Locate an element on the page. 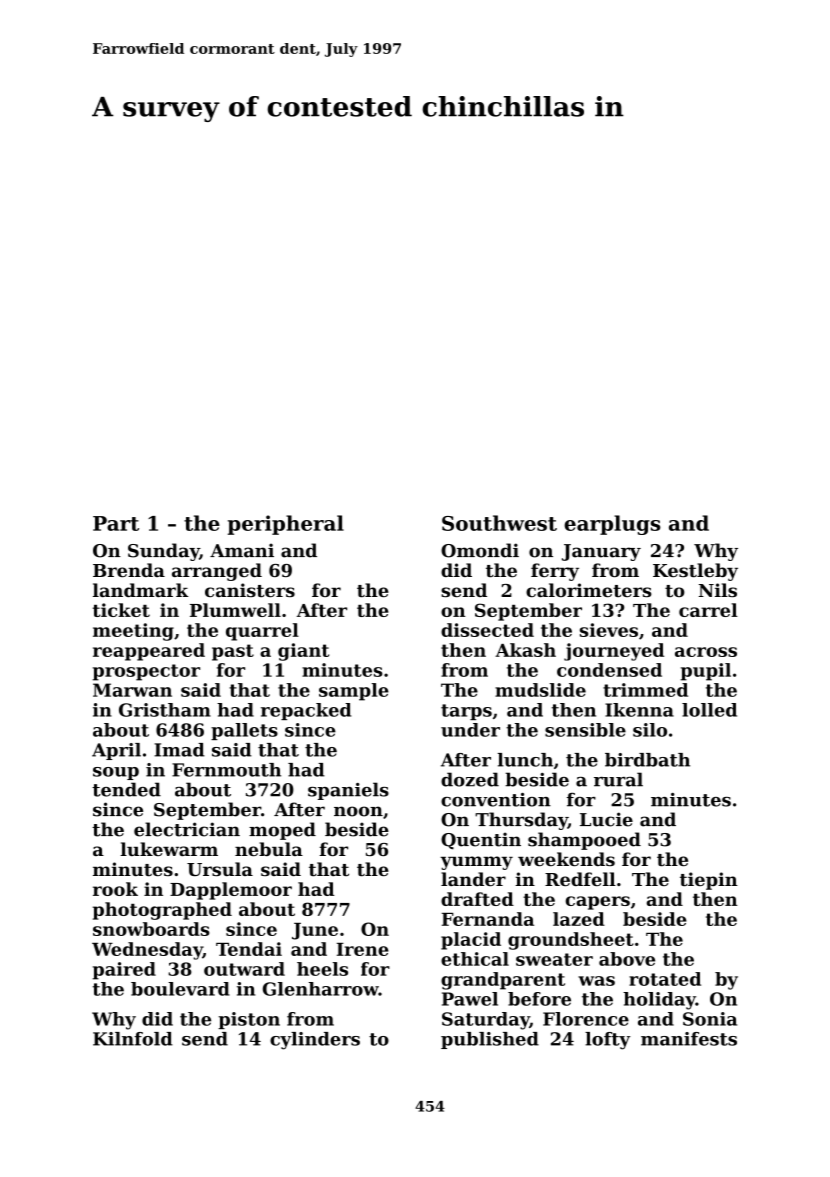  Southwest is located at coordinates (499, 523).
